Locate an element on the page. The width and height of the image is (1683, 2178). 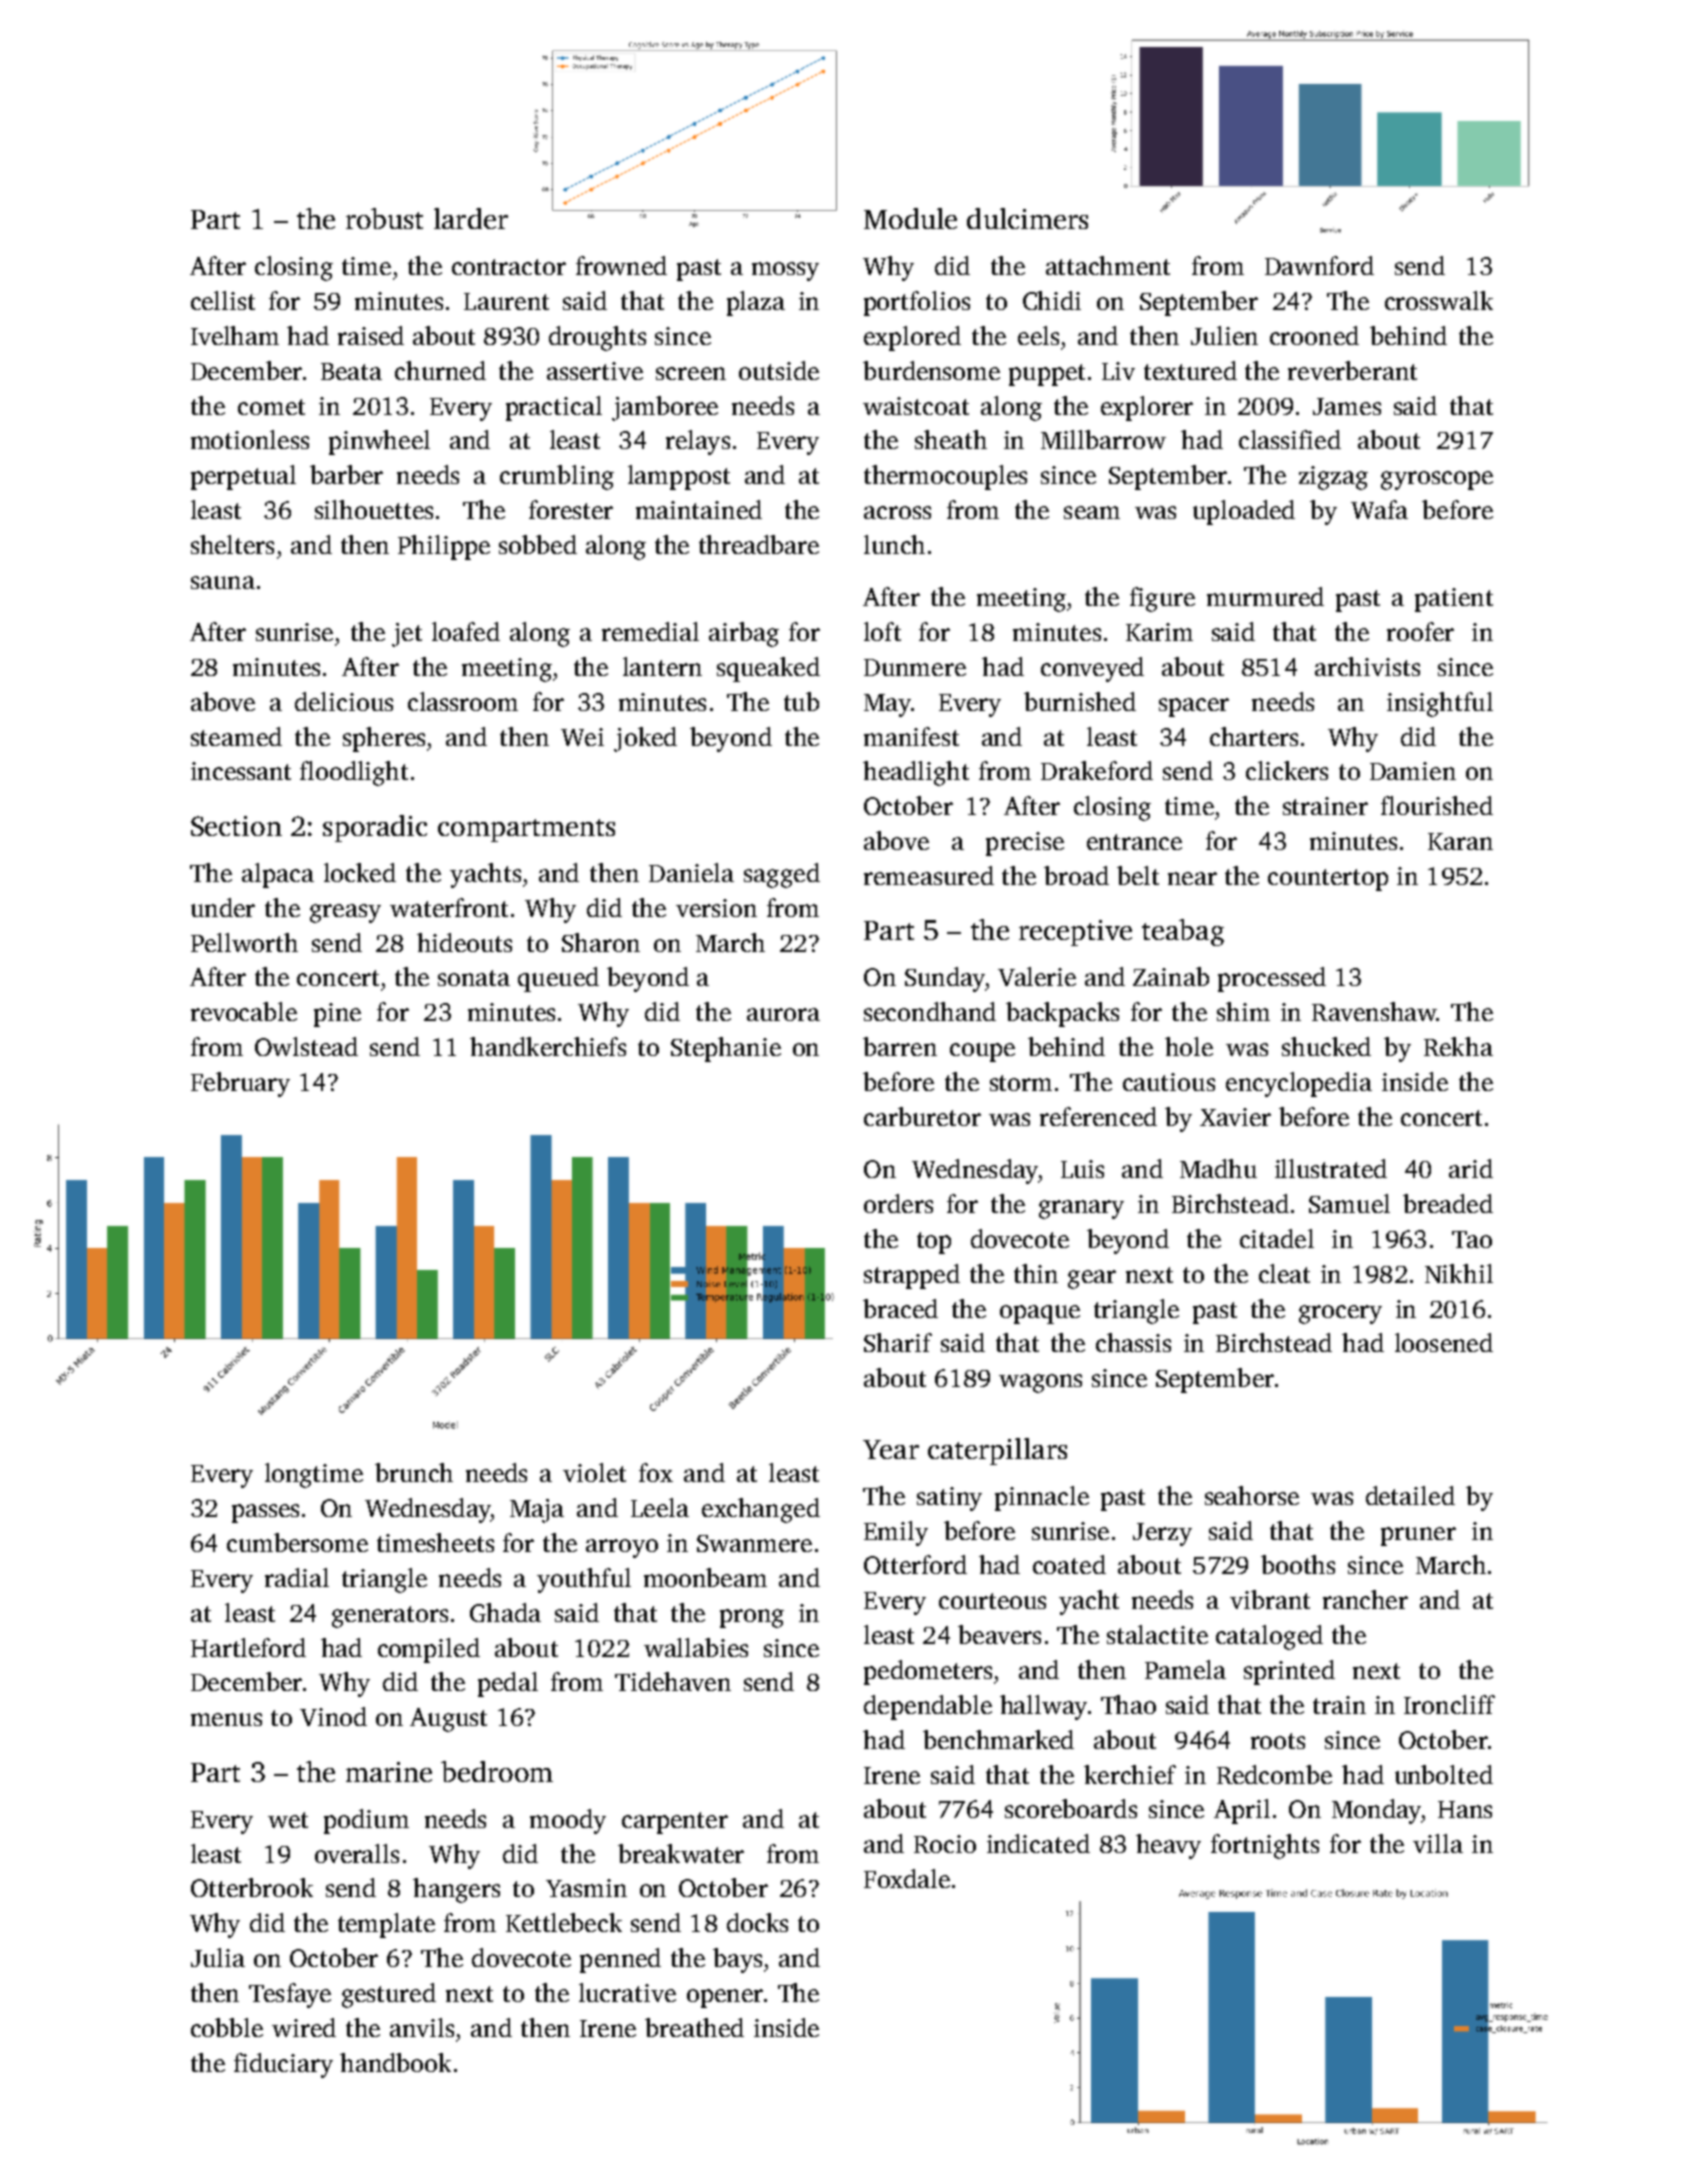
Ironcliff is located at coordinates (1449, 1704).
